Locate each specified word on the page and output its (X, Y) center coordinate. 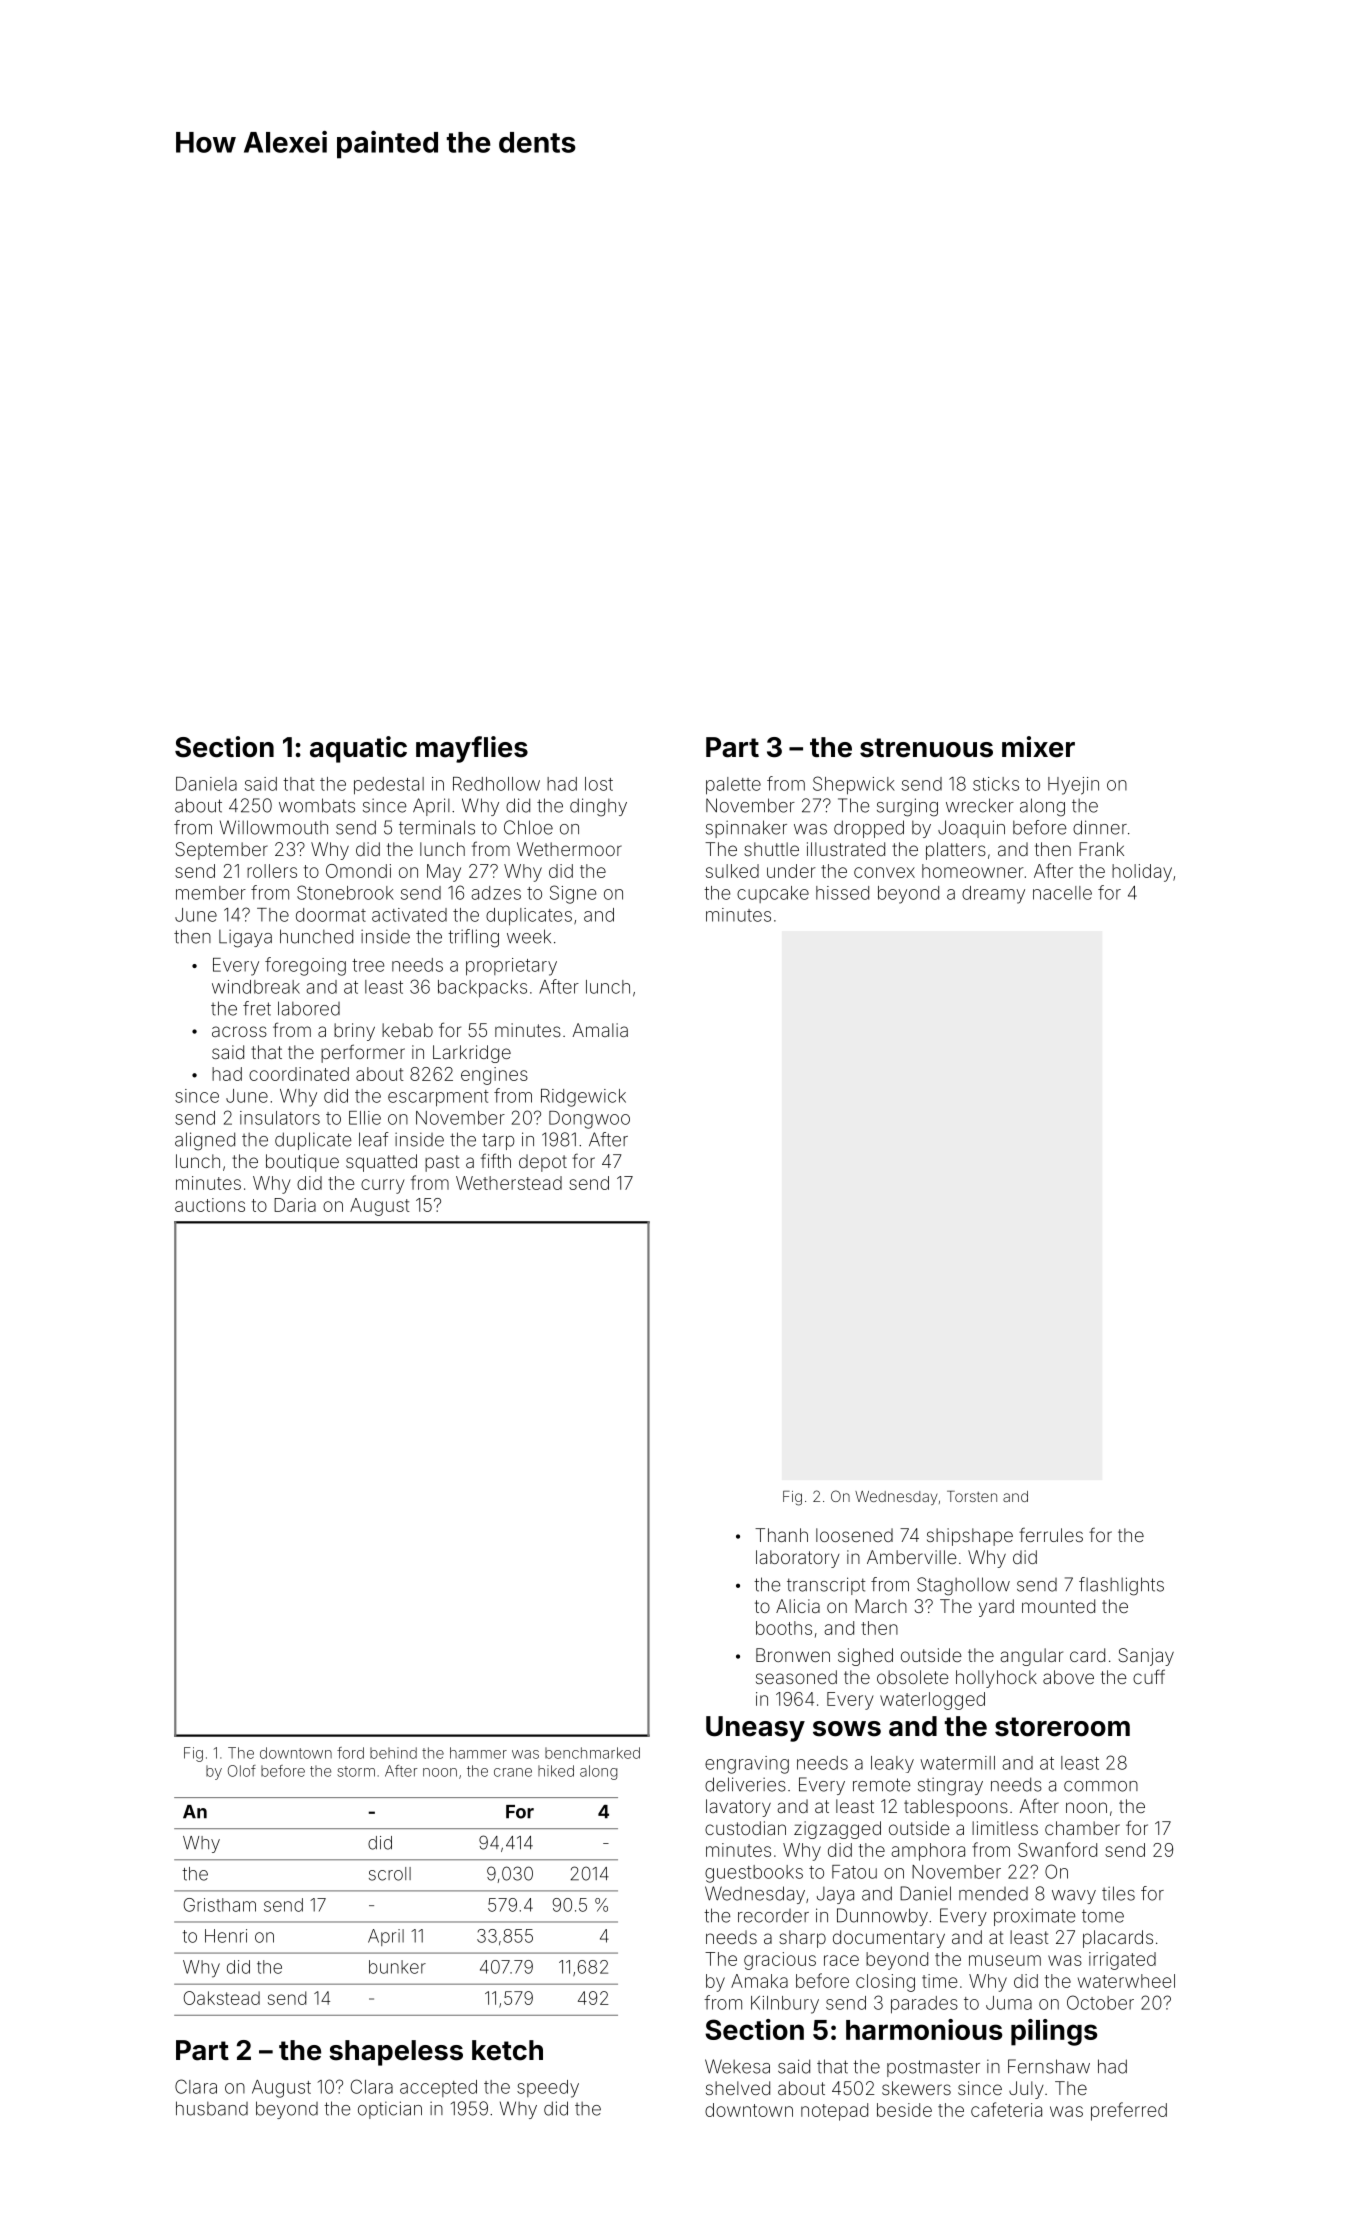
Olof (242, 1771)
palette (733, 786)
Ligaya (245, 938)
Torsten (972, 1496)
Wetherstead (509, 1183)
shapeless (396, 2053)
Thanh (781, 1535)
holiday (1142, 873)
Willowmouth (274, 827)
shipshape (970, 1537)
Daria (295, 1205)
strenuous (926, 748)
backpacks (482, 989)
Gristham (220, 1905)
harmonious (924, 2029)
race (841, 1960)
